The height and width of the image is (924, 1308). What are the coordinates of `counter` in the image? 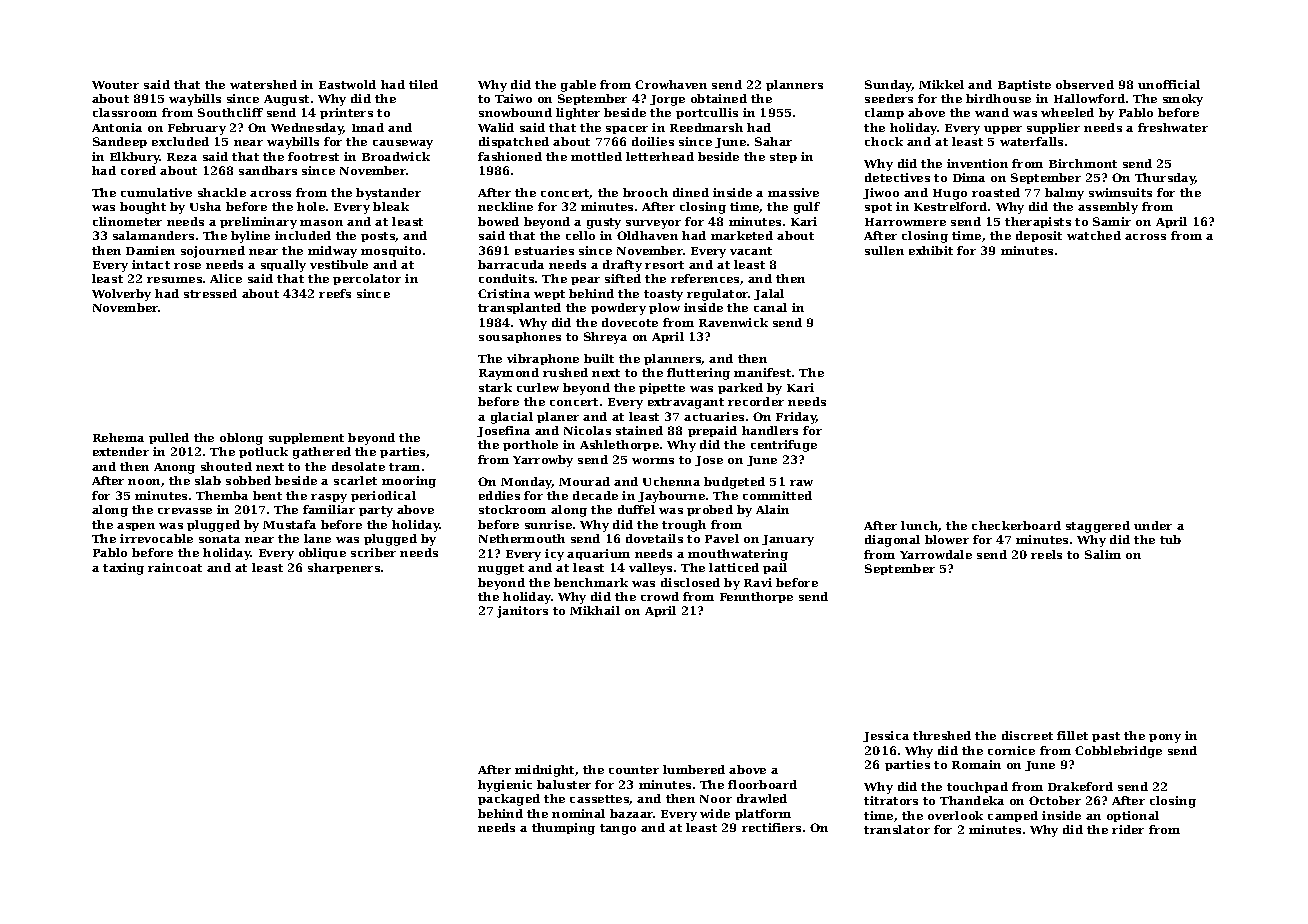 It's located at (634, 770).
